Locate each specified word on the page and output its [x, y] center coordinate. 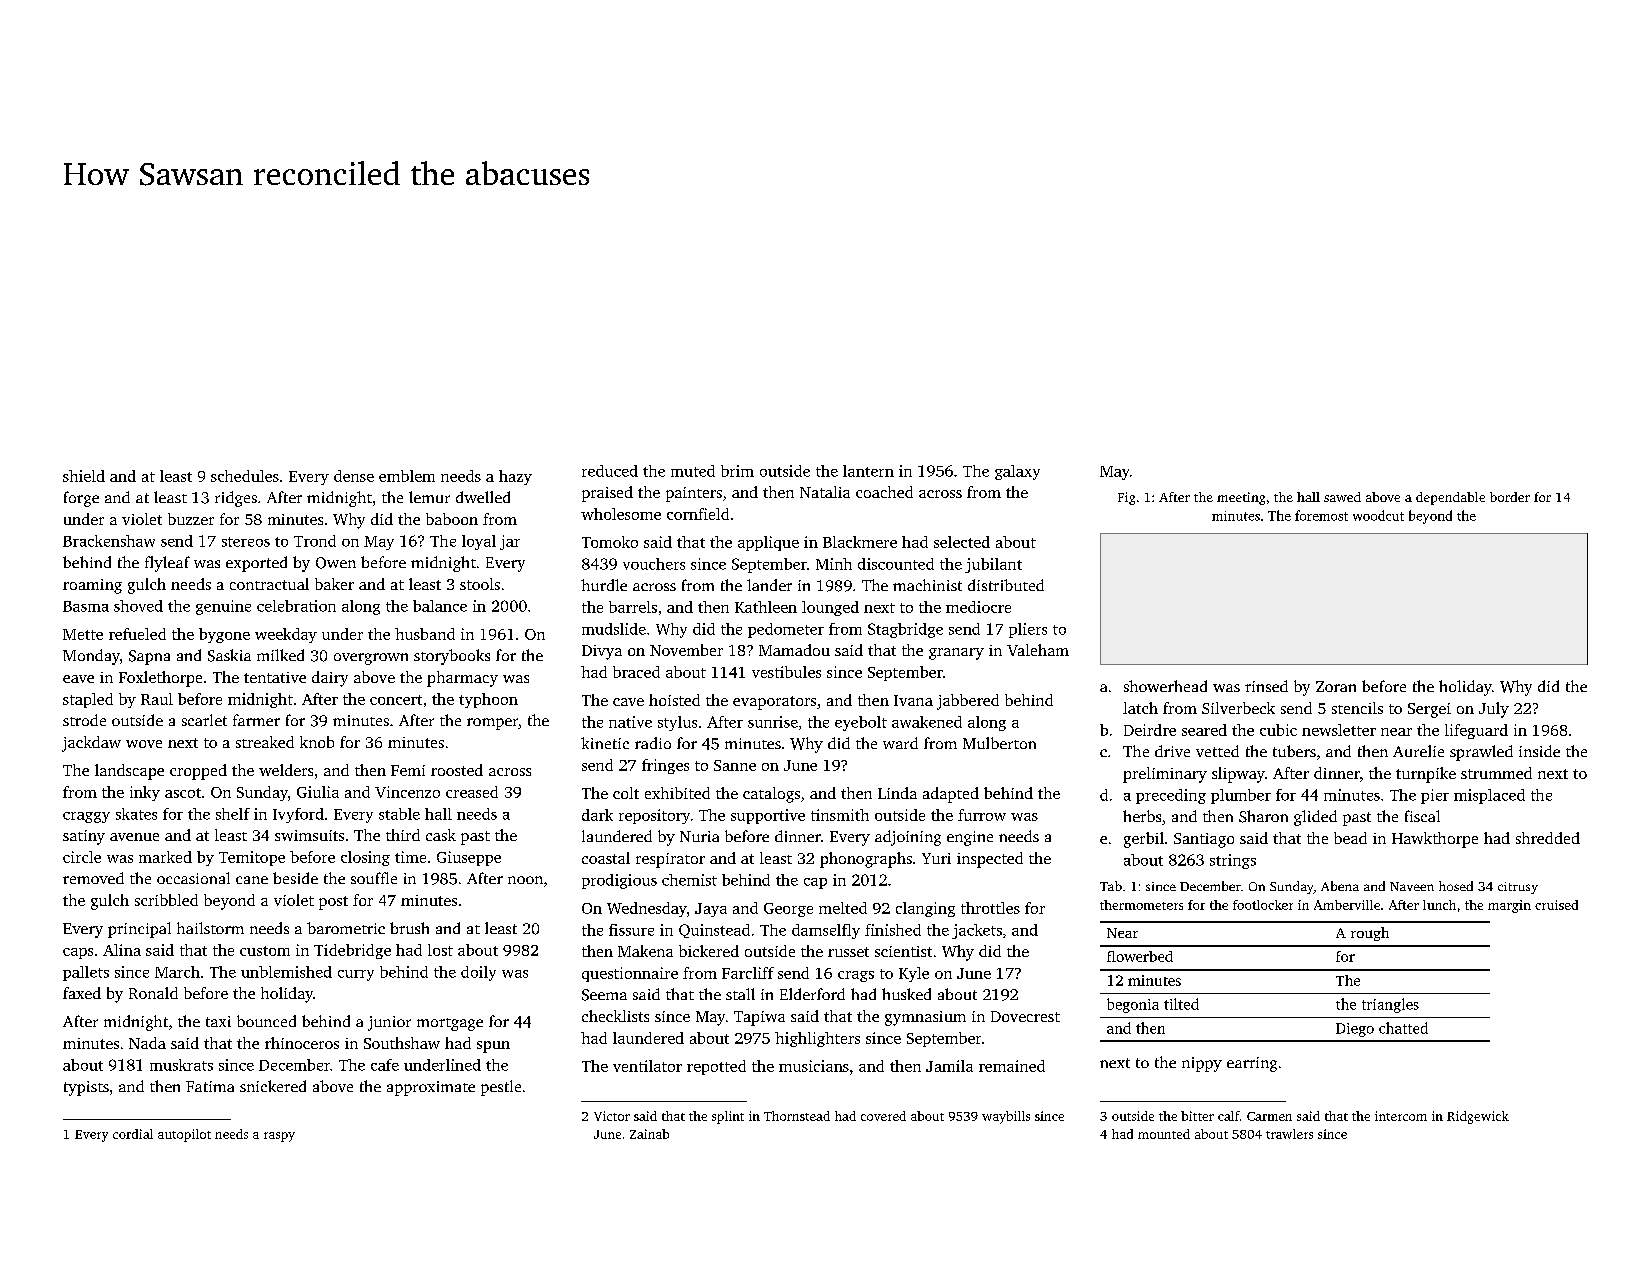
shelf [233, 814]
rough [1370, 934]
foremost [1321, 515]
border [1510, 497]
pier [1435, 796]
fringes [665, 766]
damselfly [826, 931]
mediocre [978, 607]
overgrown [371, 659]
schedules [245, 476]
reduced [610, 471]
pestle [501, 1088]
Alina [122, 950]
